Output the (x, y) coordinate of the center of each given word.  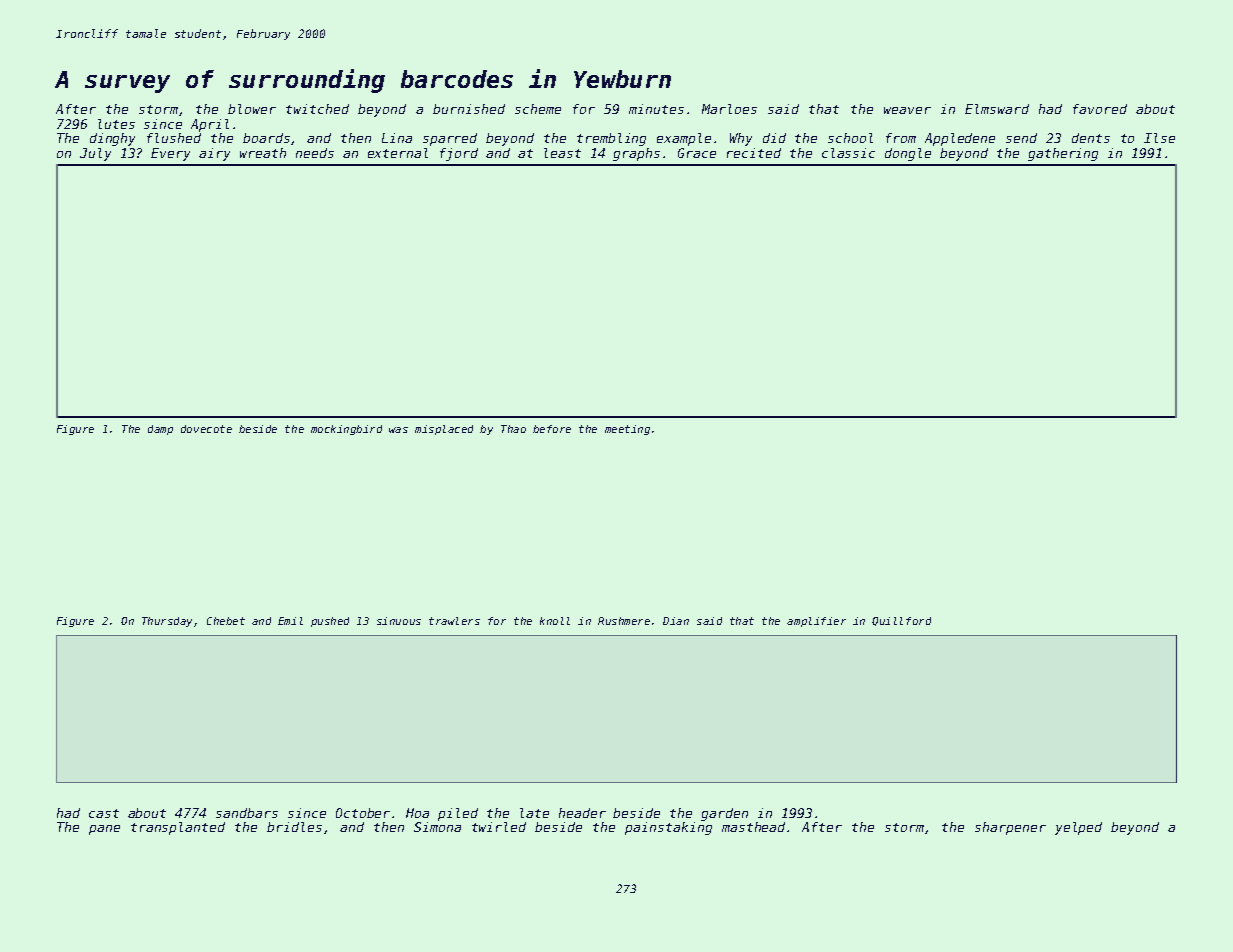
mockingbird (346, 430)
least (562, 153)
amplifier (816, 622)
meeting (627, 430)
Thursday (167, 622)
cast (104, 813)
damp (160, 430)
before (552, 429)
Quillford (901, 621)
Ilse (1159, 138)
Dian (676, 621)
